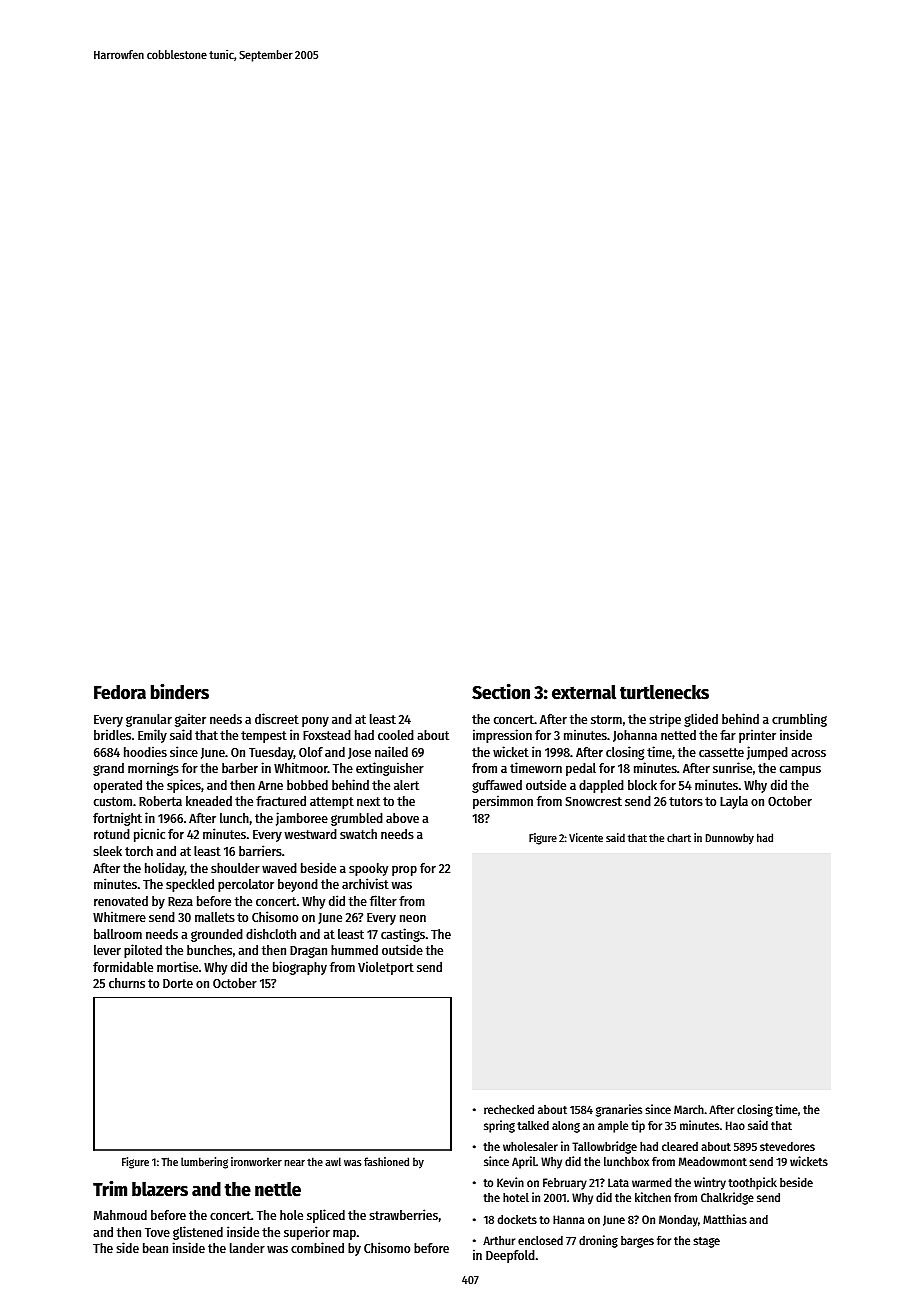 This page has width=924, height=1308. Describe the element at coordinates (386, 1161) in the page. I see `fashioned` at that location.
